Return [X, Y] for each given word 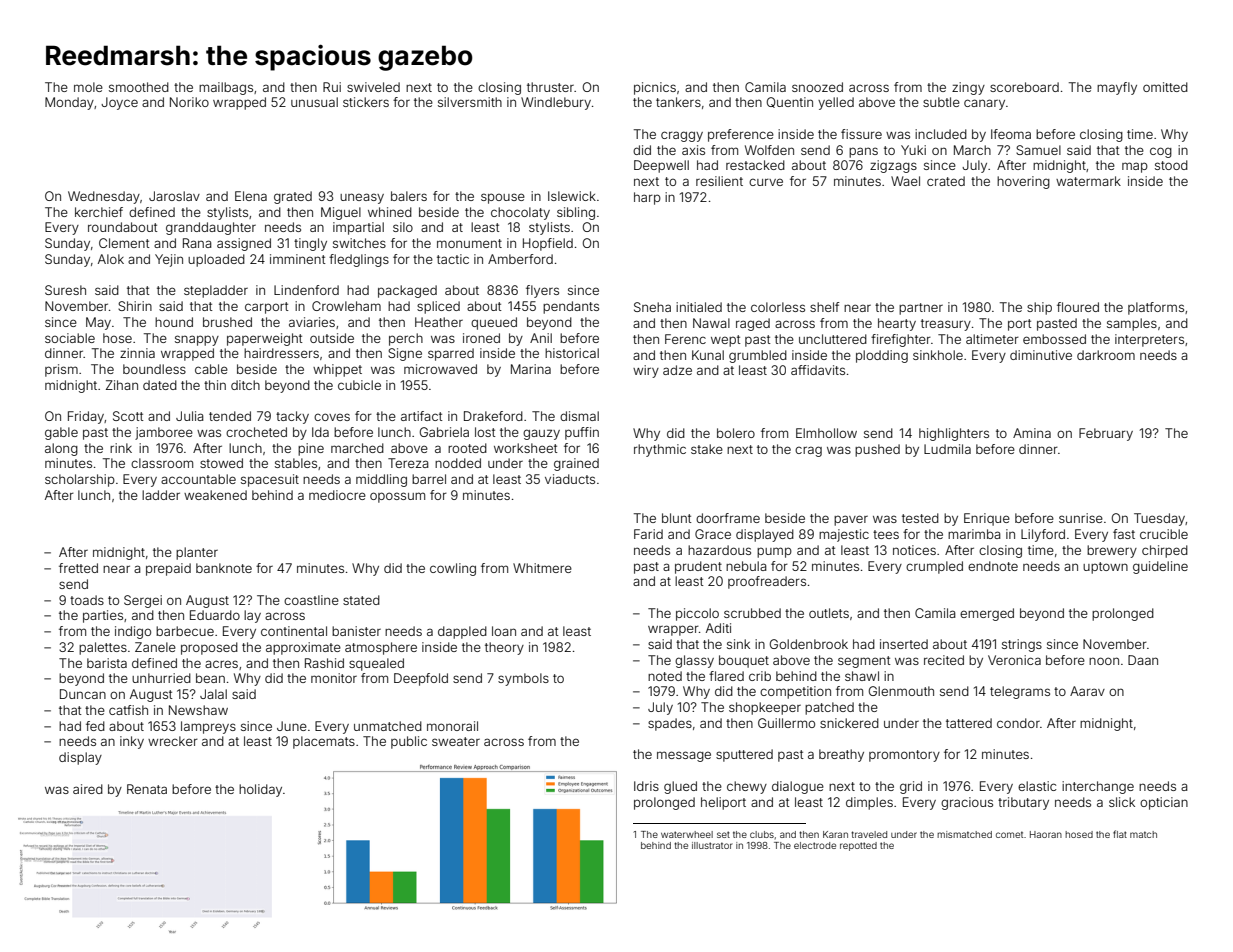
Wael [905, 181]
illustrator [712, 845]
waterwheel [687, 834]
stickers [366, 102]
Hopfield [548, 244]
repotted [858, 846]
